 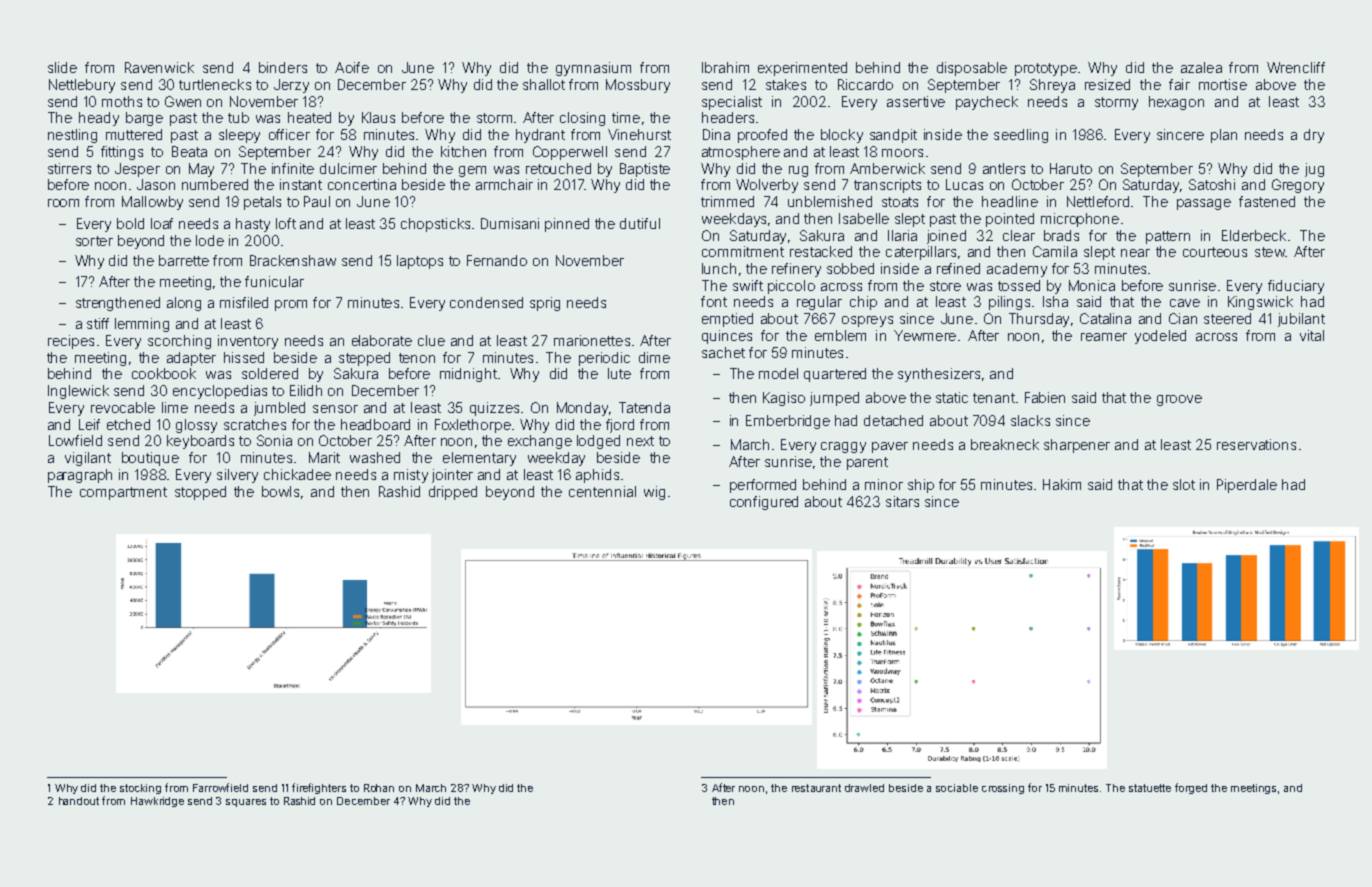 What do you see at coordinates (1062, 484) in the image?
I see `Hakim` at bounding box center [1062, 484].
